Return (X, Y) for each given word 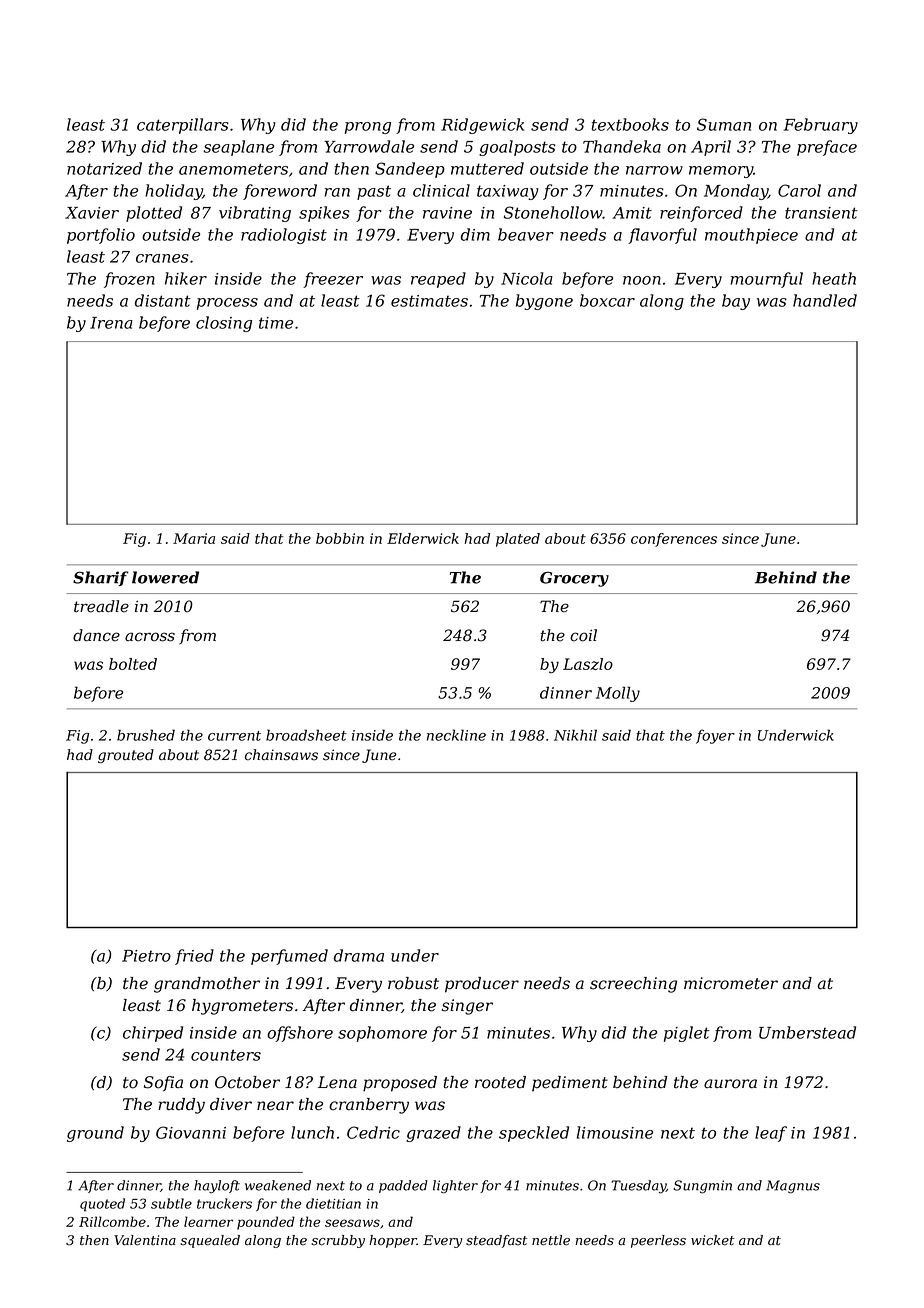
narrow (654, 170)
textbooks (630, 124)
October (247, 1082)
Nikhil (575, 735)
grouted (126, 756)
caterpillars (183, 126)
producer (482, 985)
